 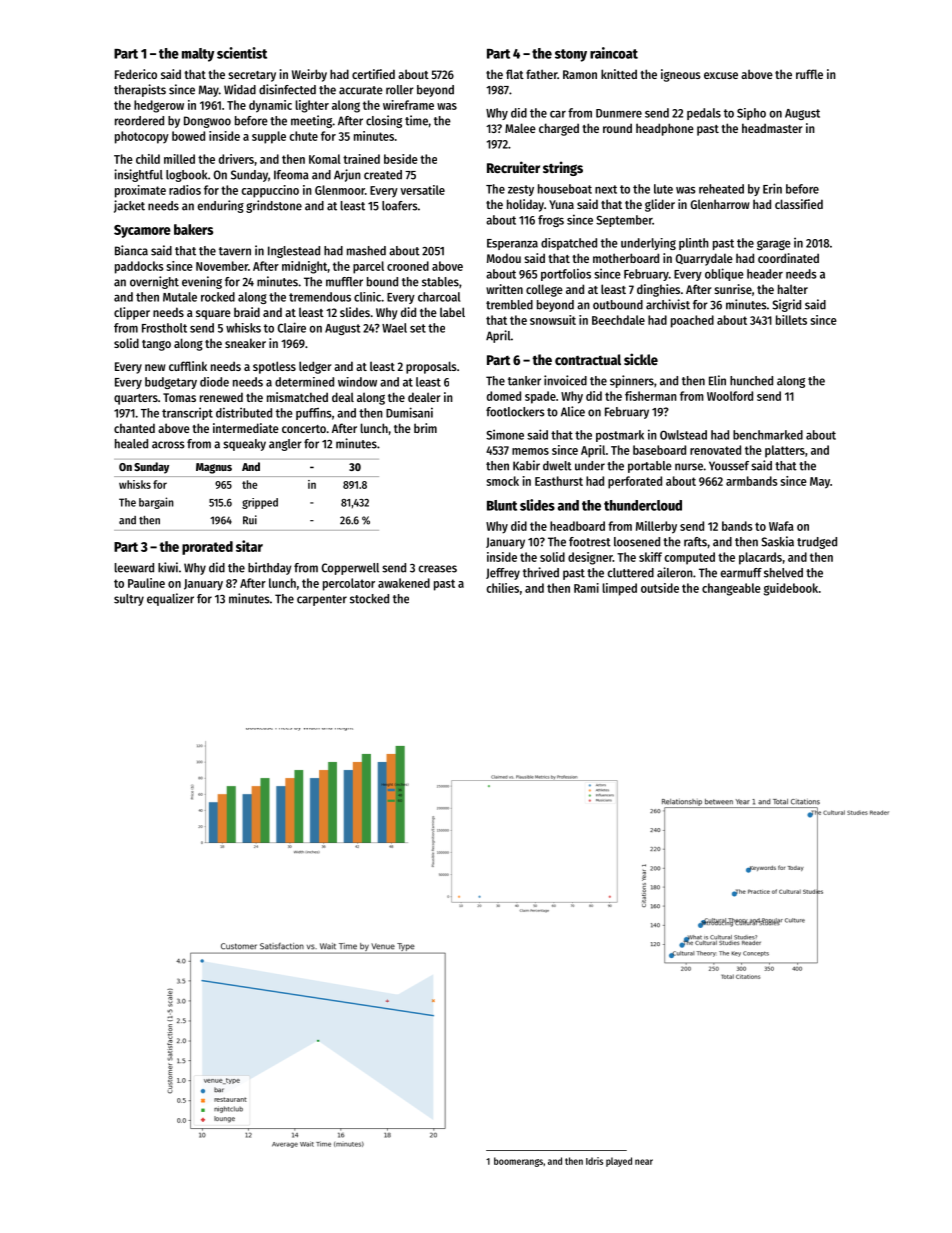 What do you see at coordinates (394, 328) in the screenshot?
I see `Wael` at bounding box center [394, 328].
